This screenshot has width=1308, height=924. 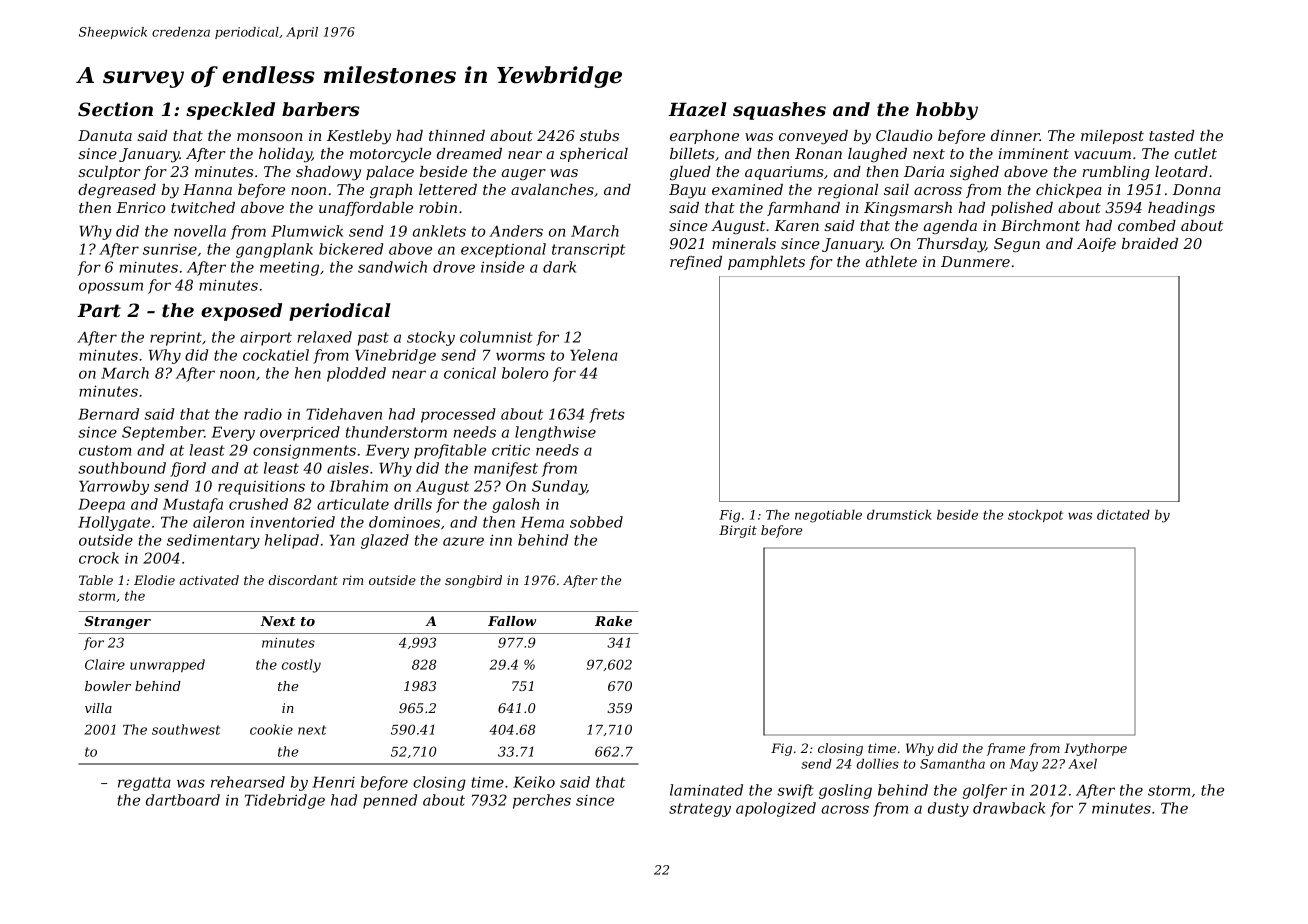 What do you see at coordinates (183, 800) in the screenshot?
I see `dartboard` at bounding box center [183, 800].
